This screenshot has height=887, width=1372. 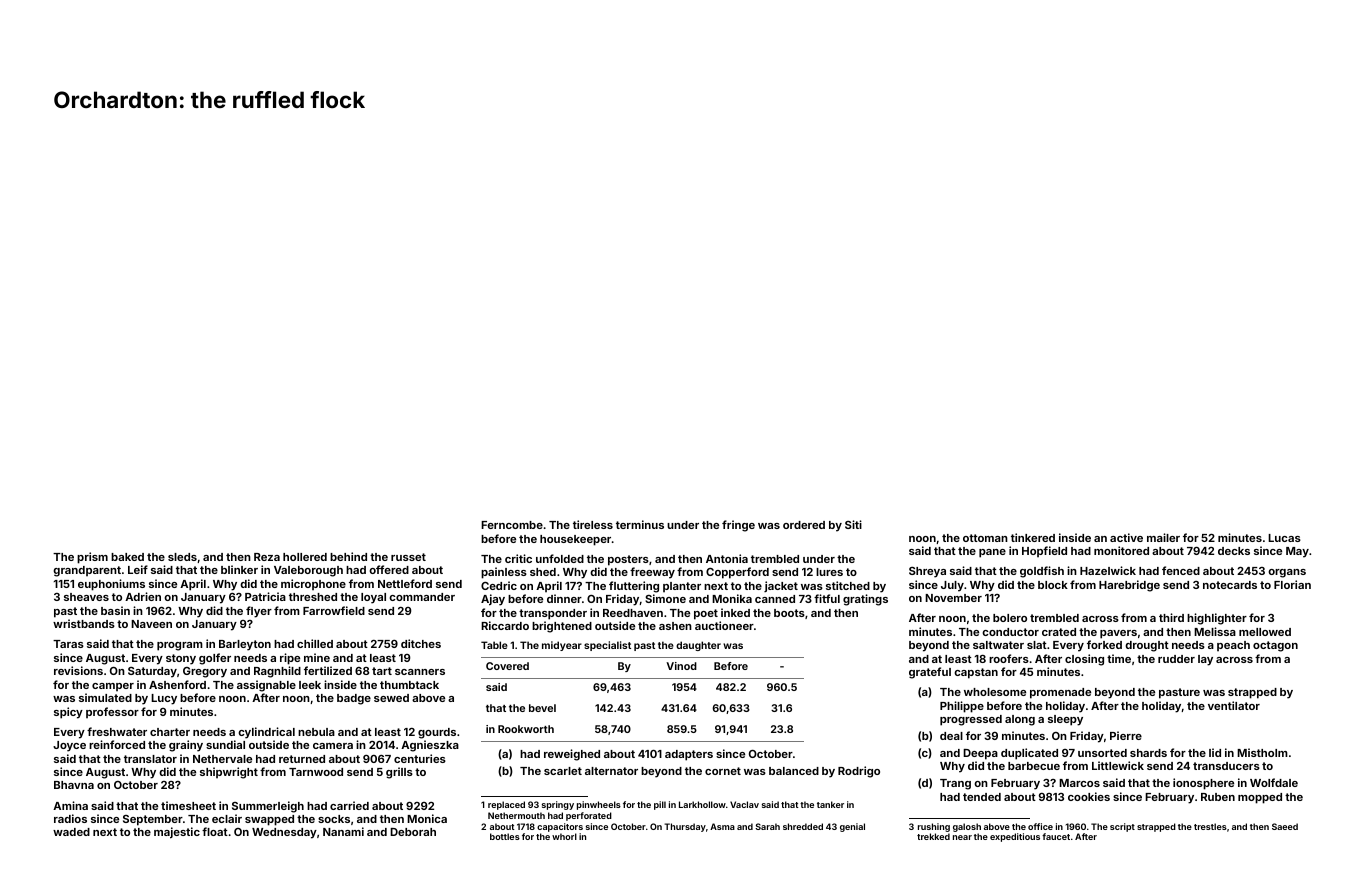 What do you see at coordinates (182, 557) in the screenshot?
I see `sleds` at bounding box center [182, 557].
